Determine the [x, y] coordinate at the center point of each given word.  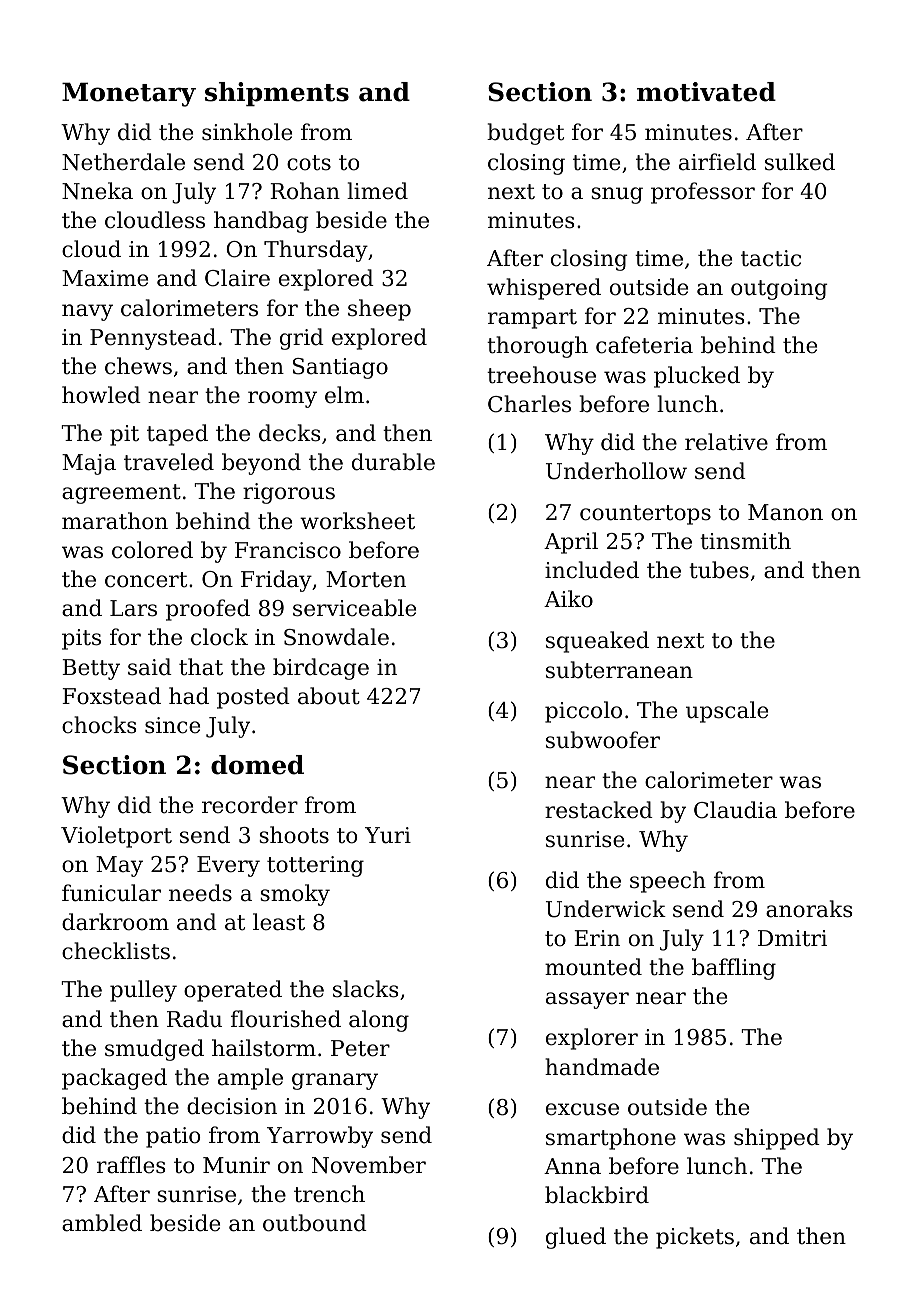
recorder [250, 805]
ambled [102, 1223]
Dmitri [792, 938]
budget [525, 134]
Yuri [388, 835]
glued [576, 1238]
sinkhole [247, 132]
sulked [800, 162]
